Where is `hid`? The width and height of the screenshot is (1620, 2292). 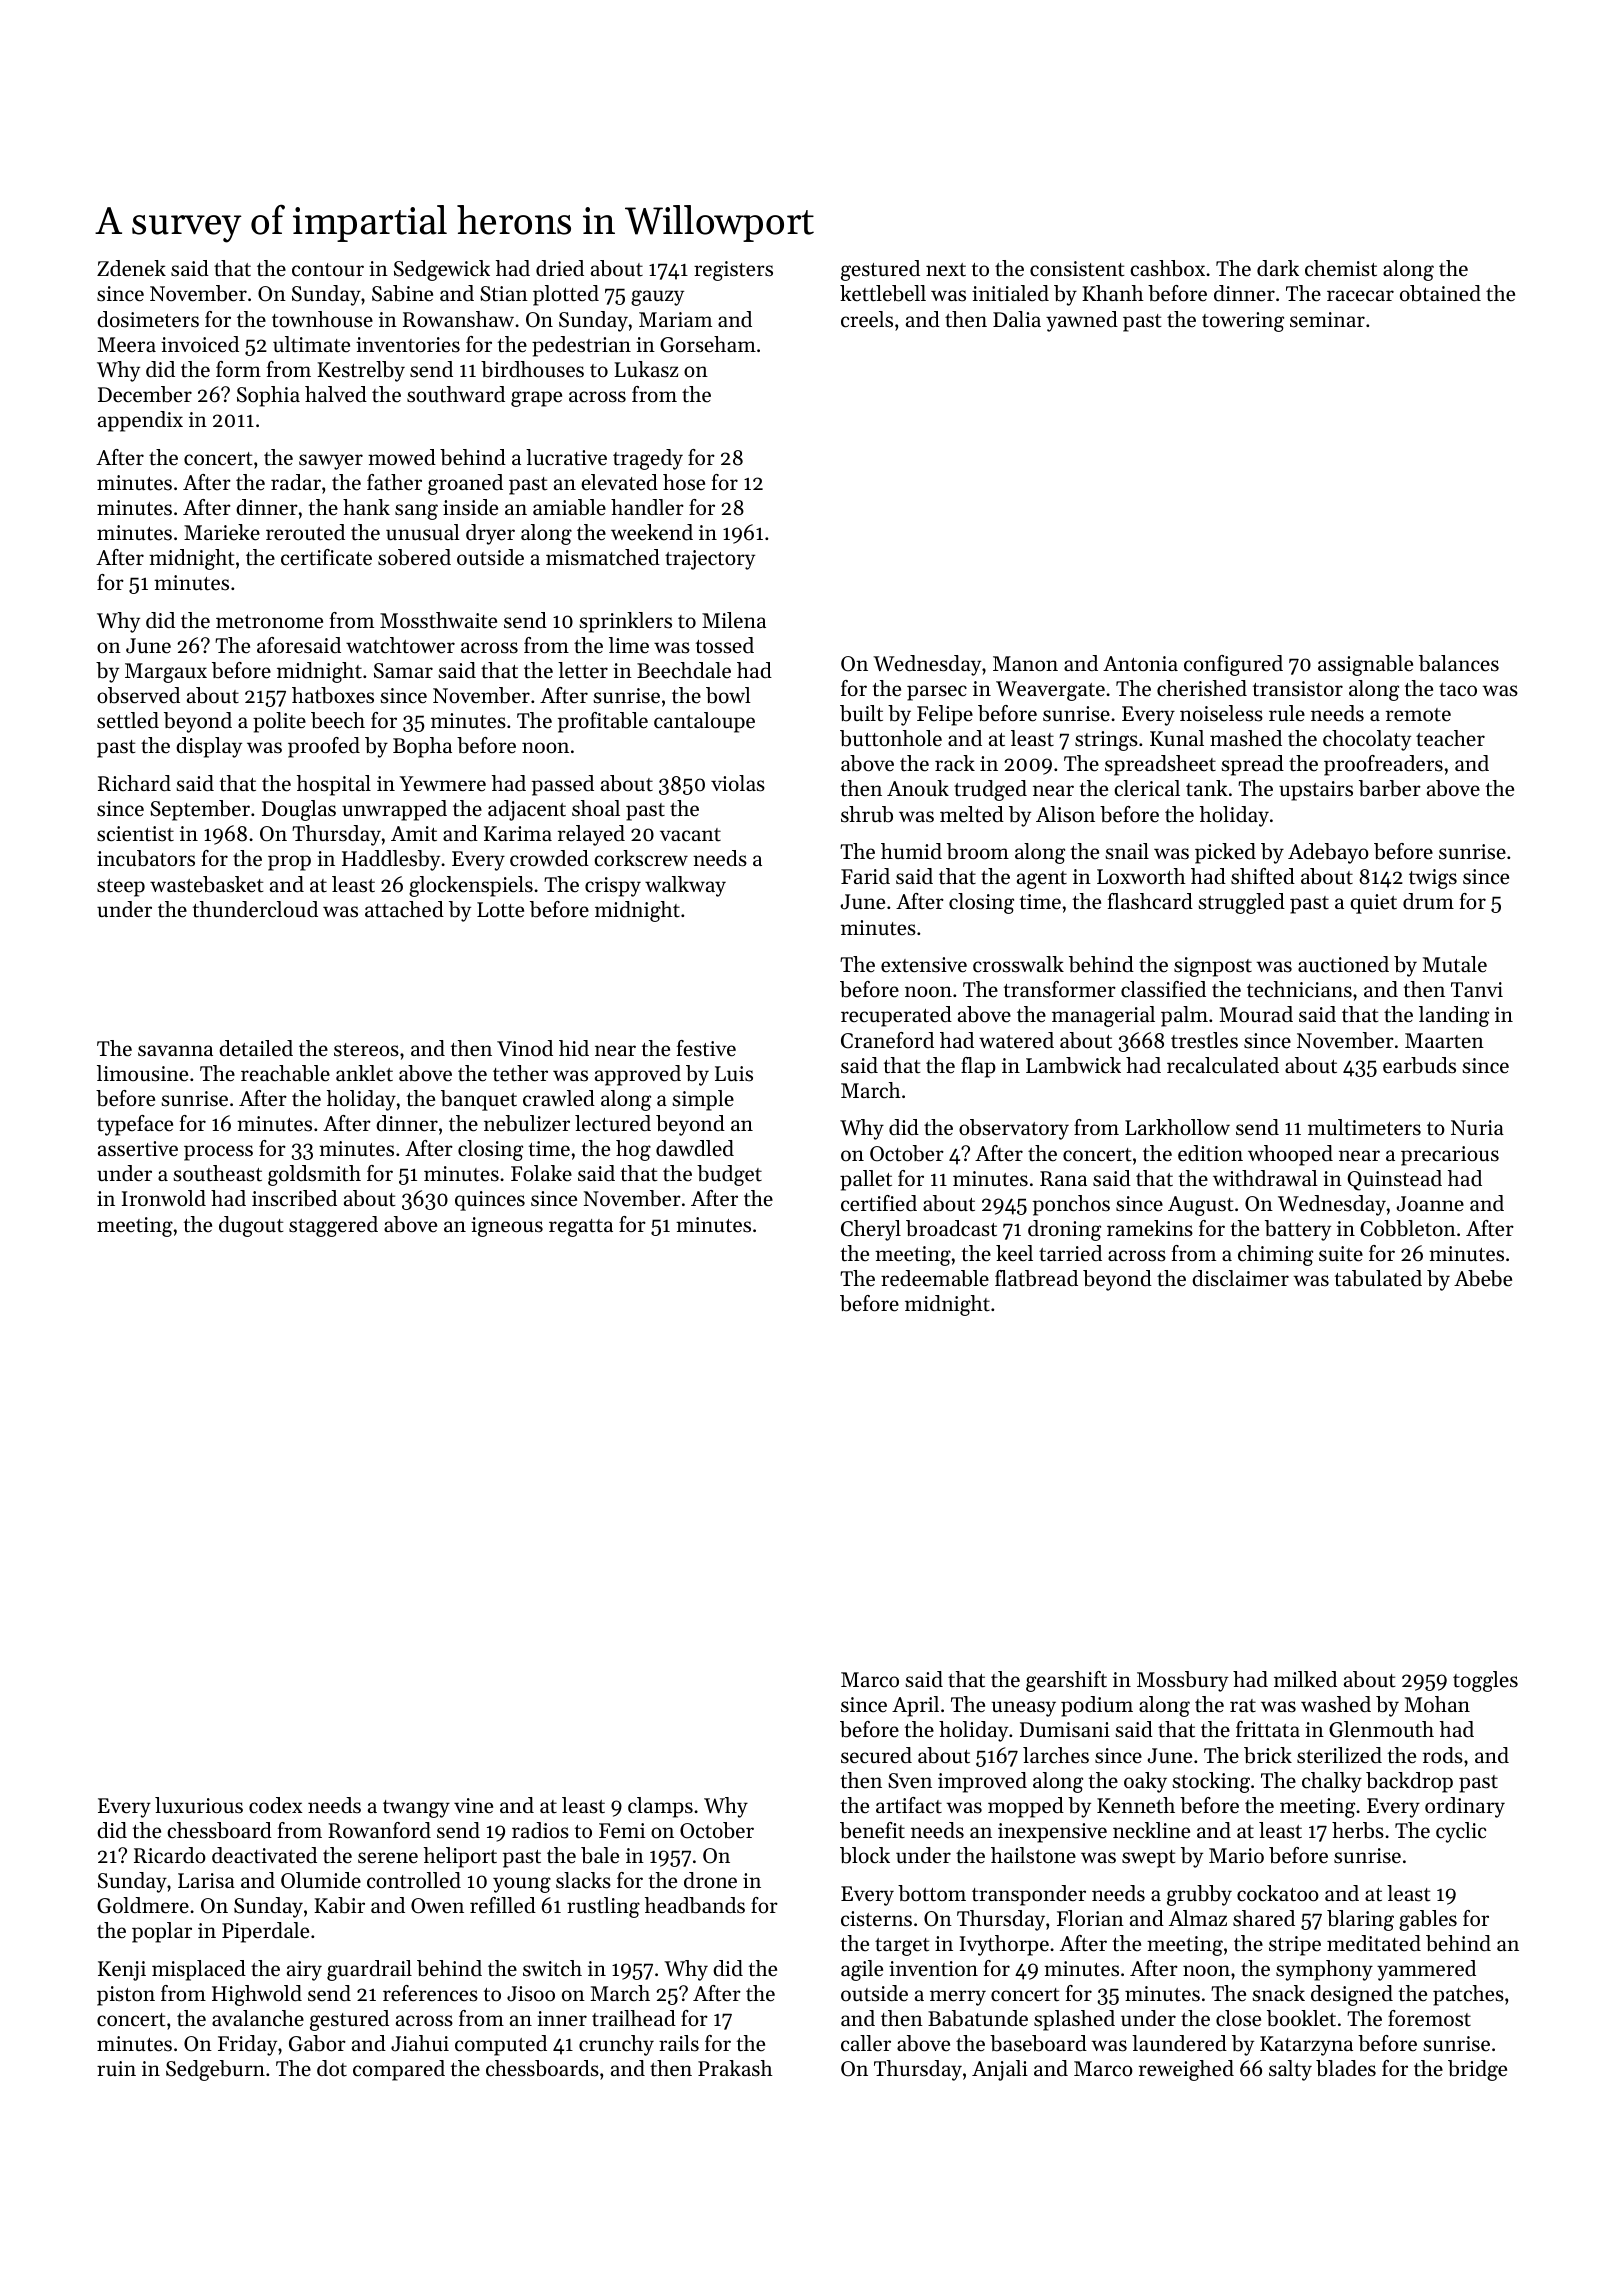 hid is located at coordinates (574, 1048).
